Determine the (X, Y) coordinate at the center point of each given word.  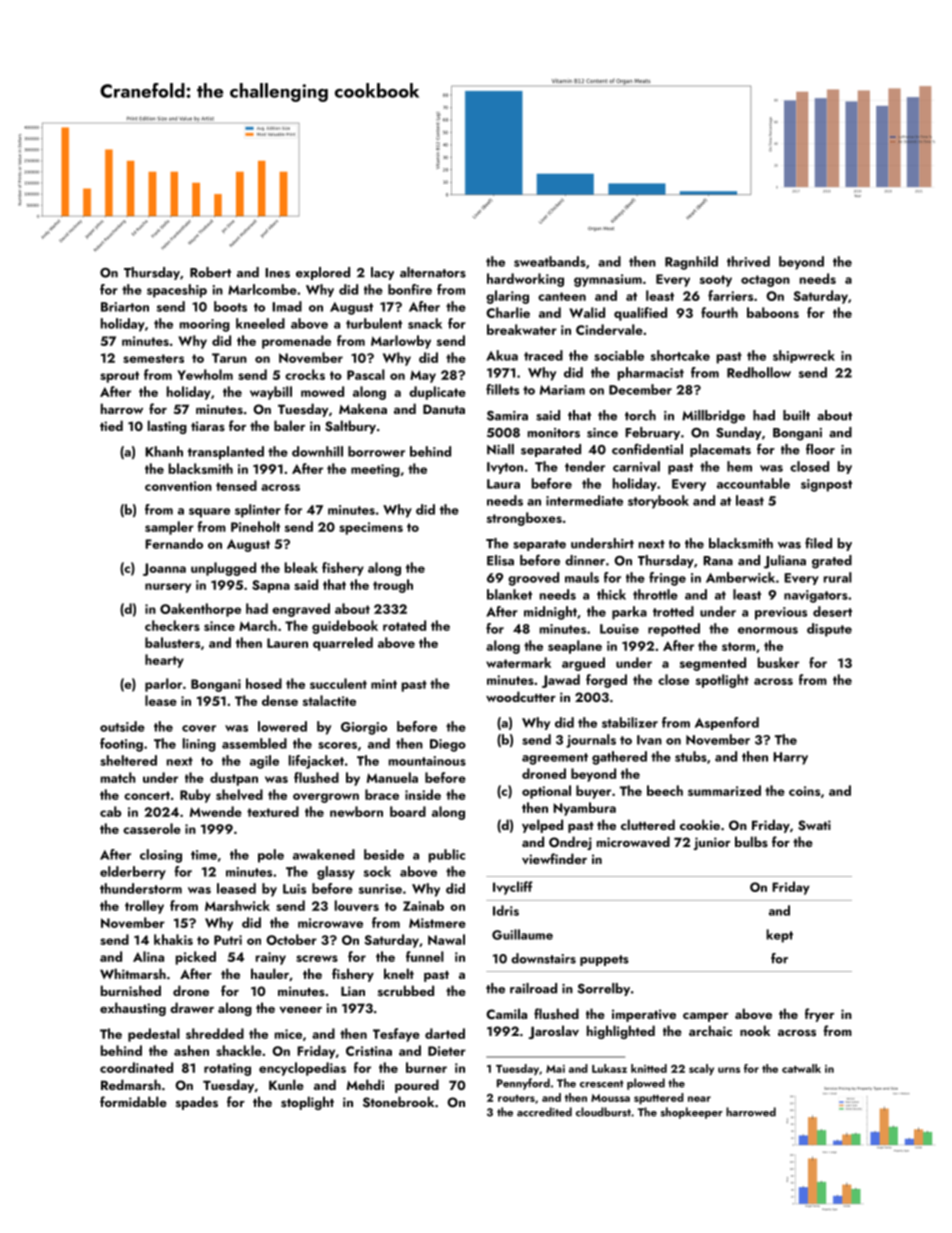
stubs (691, 756)
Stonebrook (398, 1102)
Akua (502, 355)
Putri (228, 940)
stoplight (307, 1103)
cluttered (648, 824)
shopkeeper (691, 1113)
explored (323, 273)
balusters (172, 642)
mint (384, 684)
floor (820, 449)
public (447, 856)
